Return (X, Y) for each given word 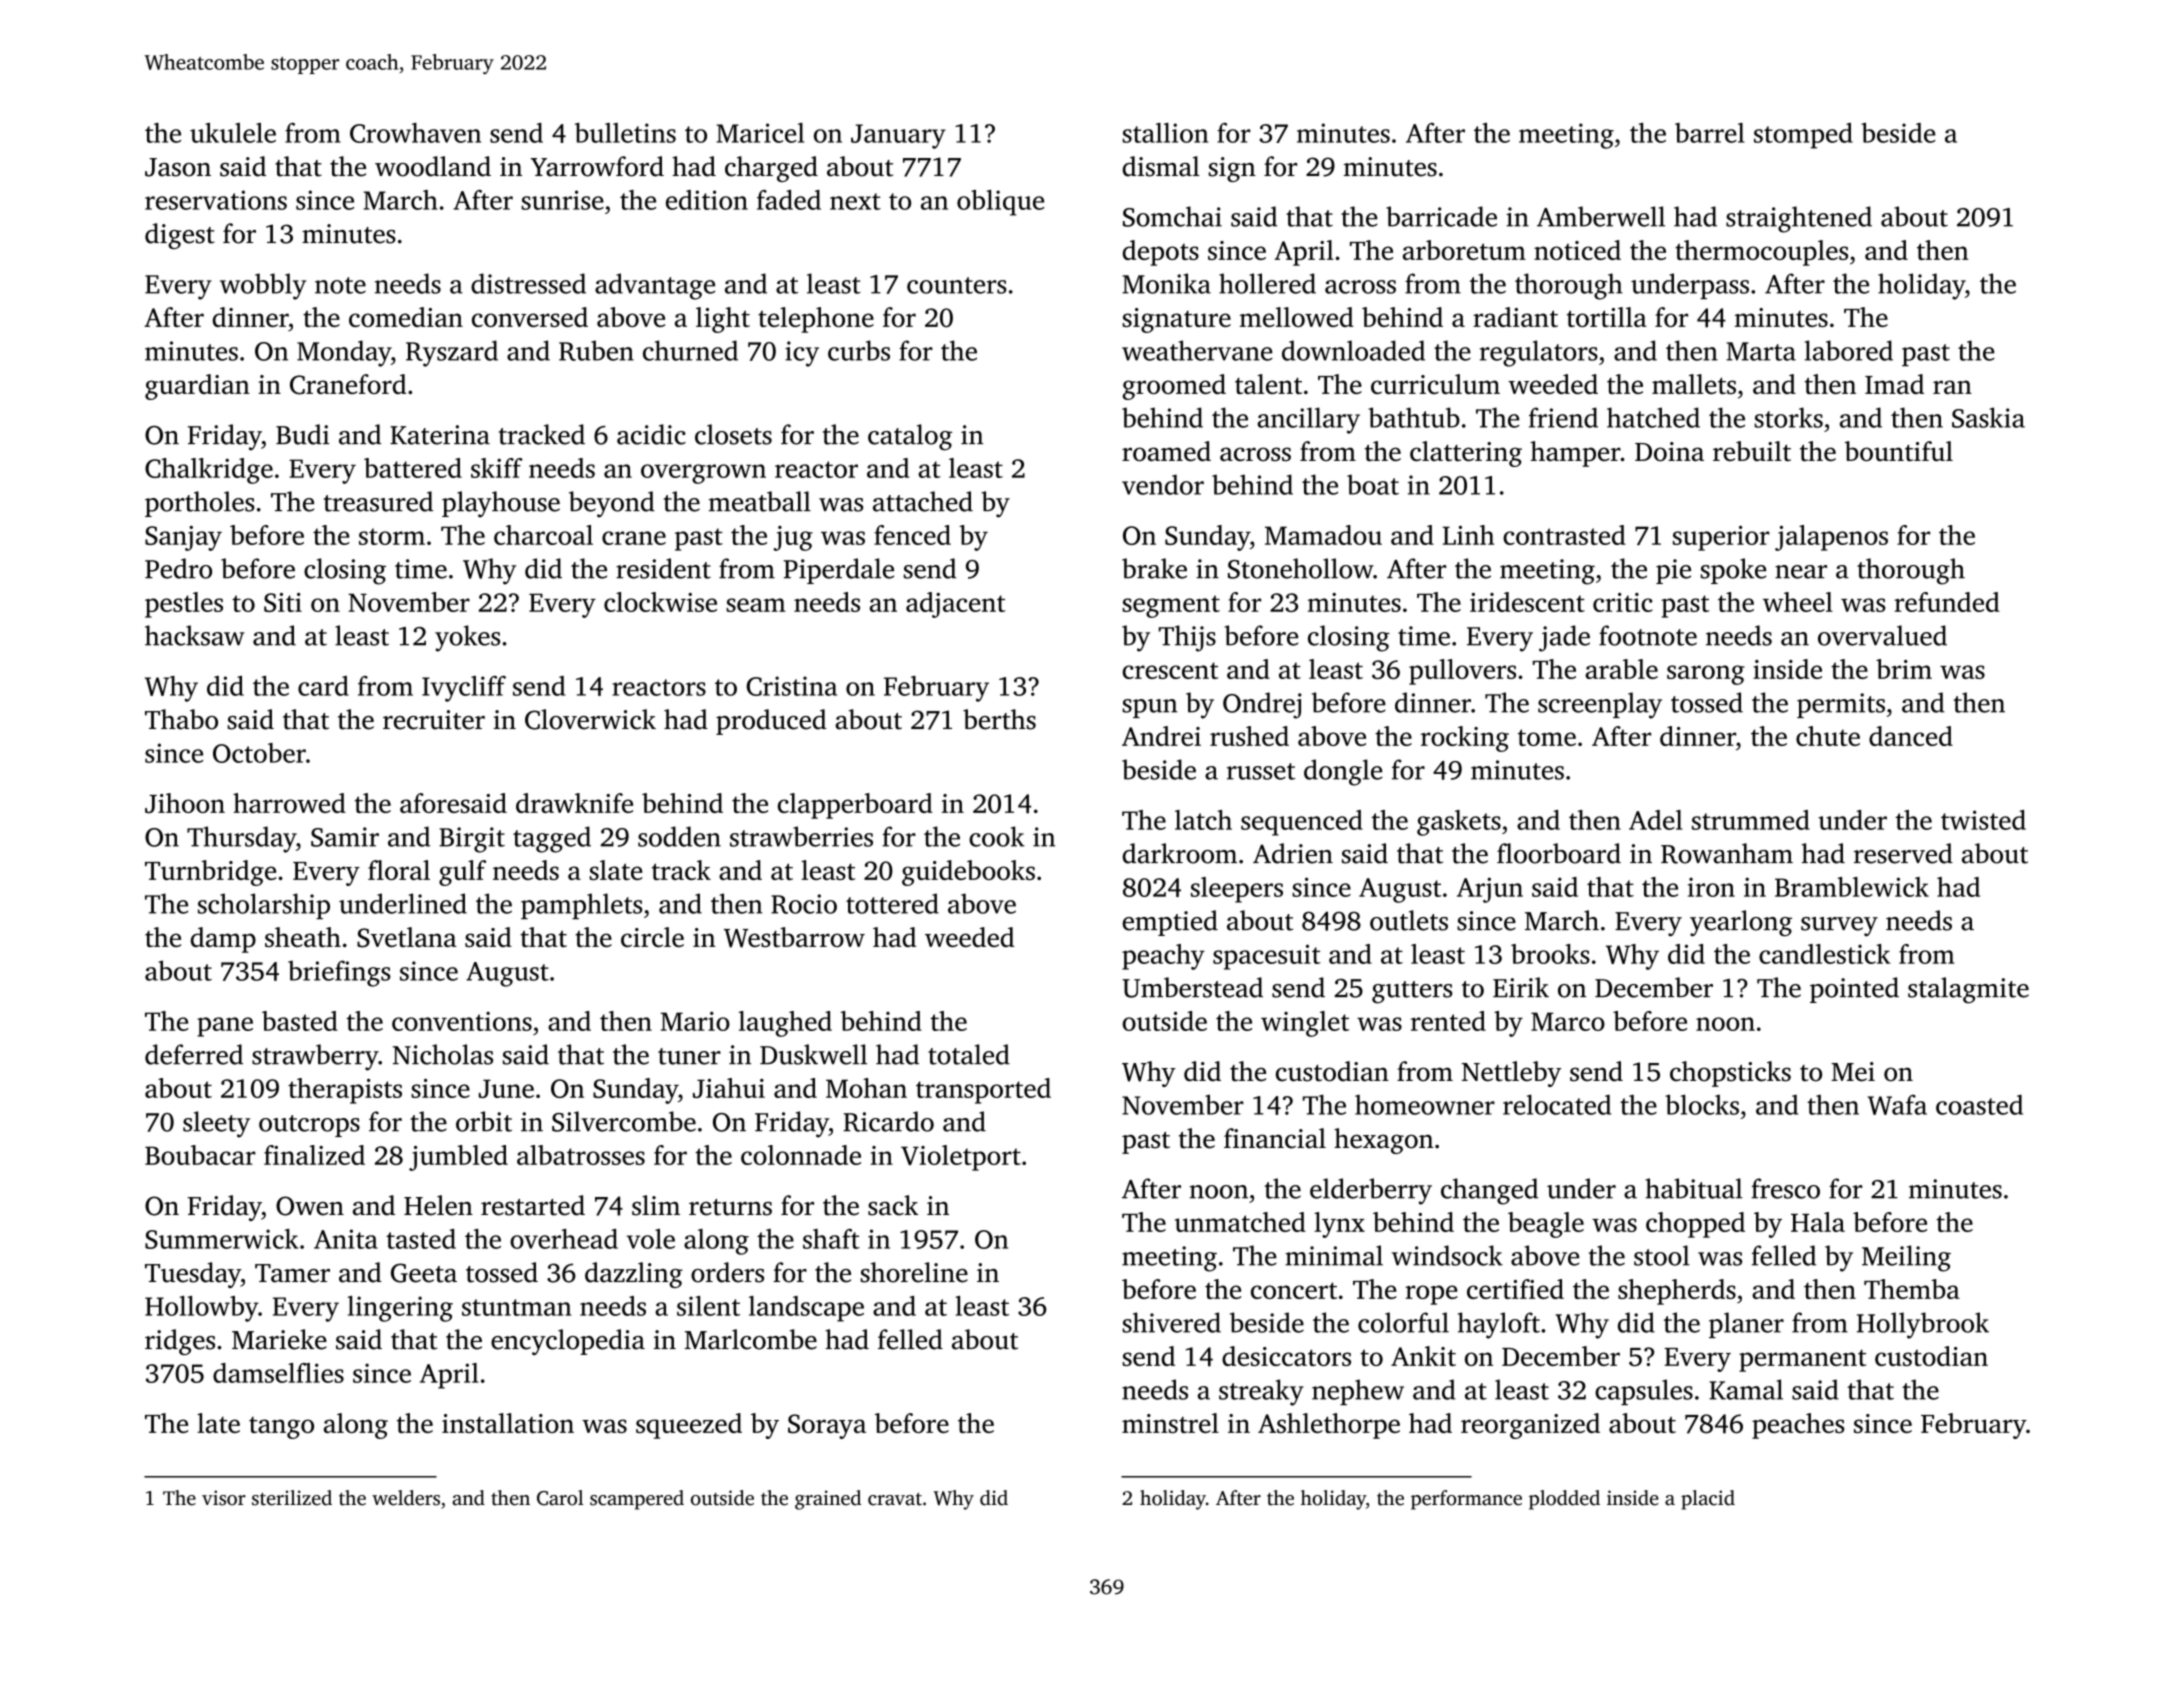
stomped (1803, 136)
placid (1708, 1500)
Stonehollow (1300, 568)
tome (1547, 737)
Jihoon (185, 803)
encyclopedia (568, 1342)
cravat (895, 1499)
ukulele (233, 133)
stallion (1165, 133)
